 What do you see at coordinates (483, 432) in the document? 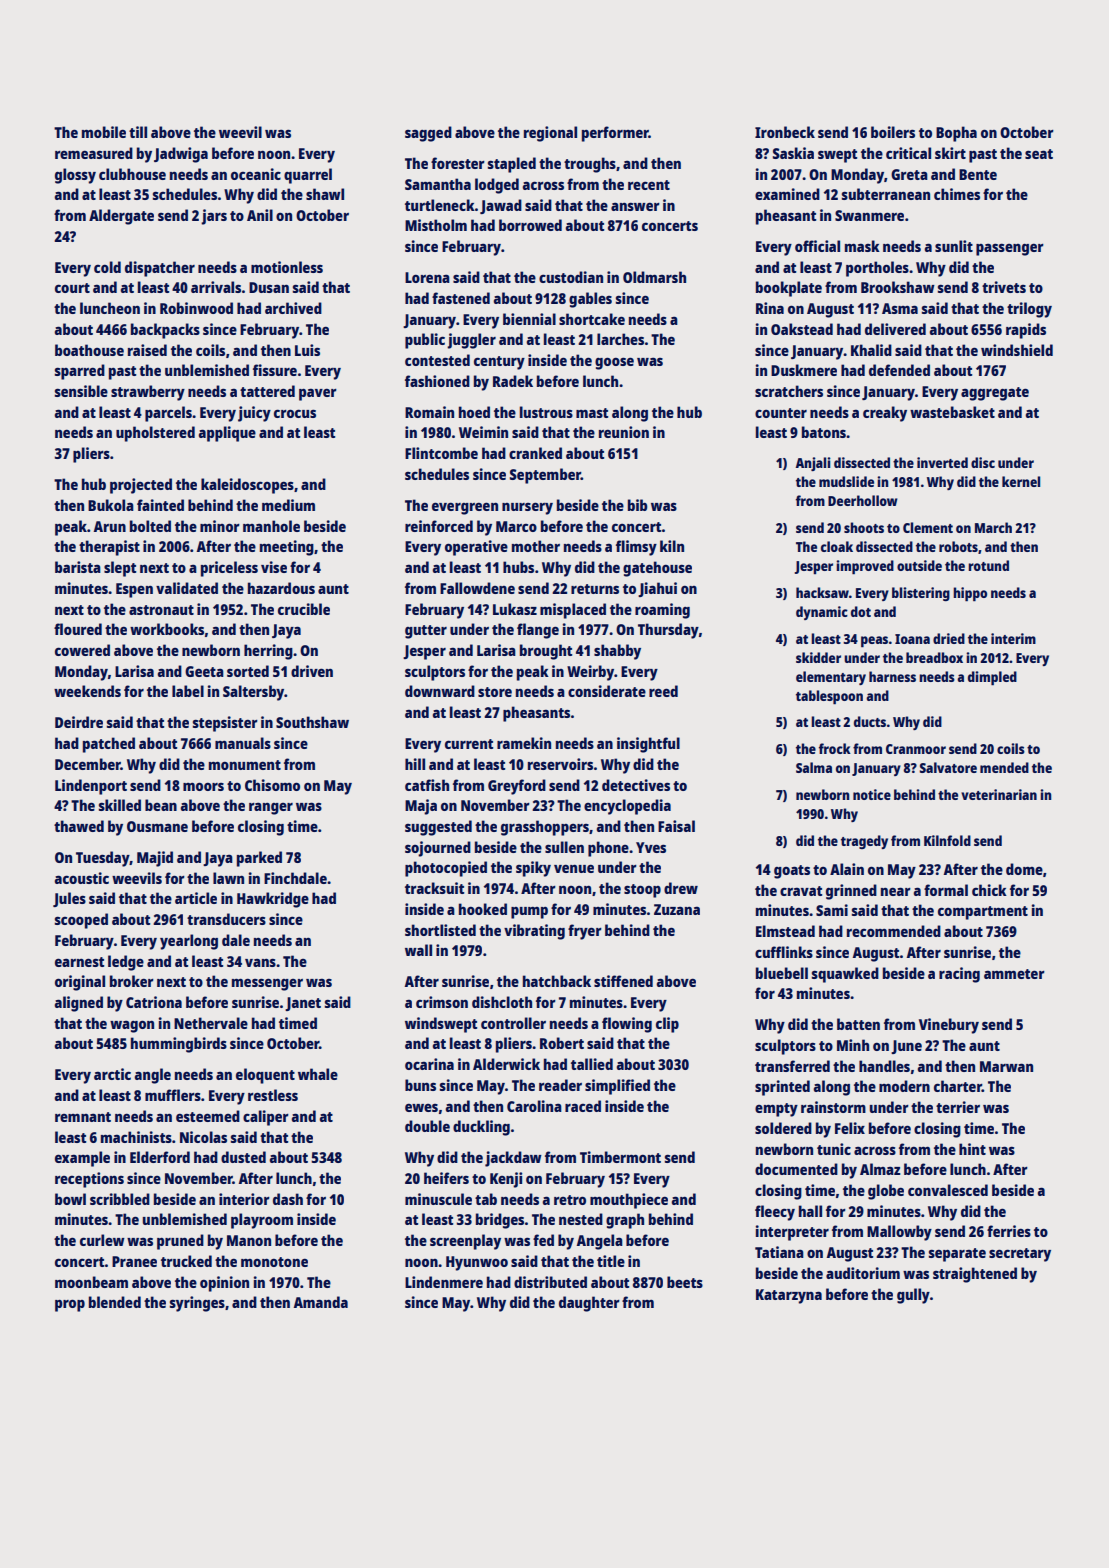
I see `Weimin` at bounding box center [483, 432].
